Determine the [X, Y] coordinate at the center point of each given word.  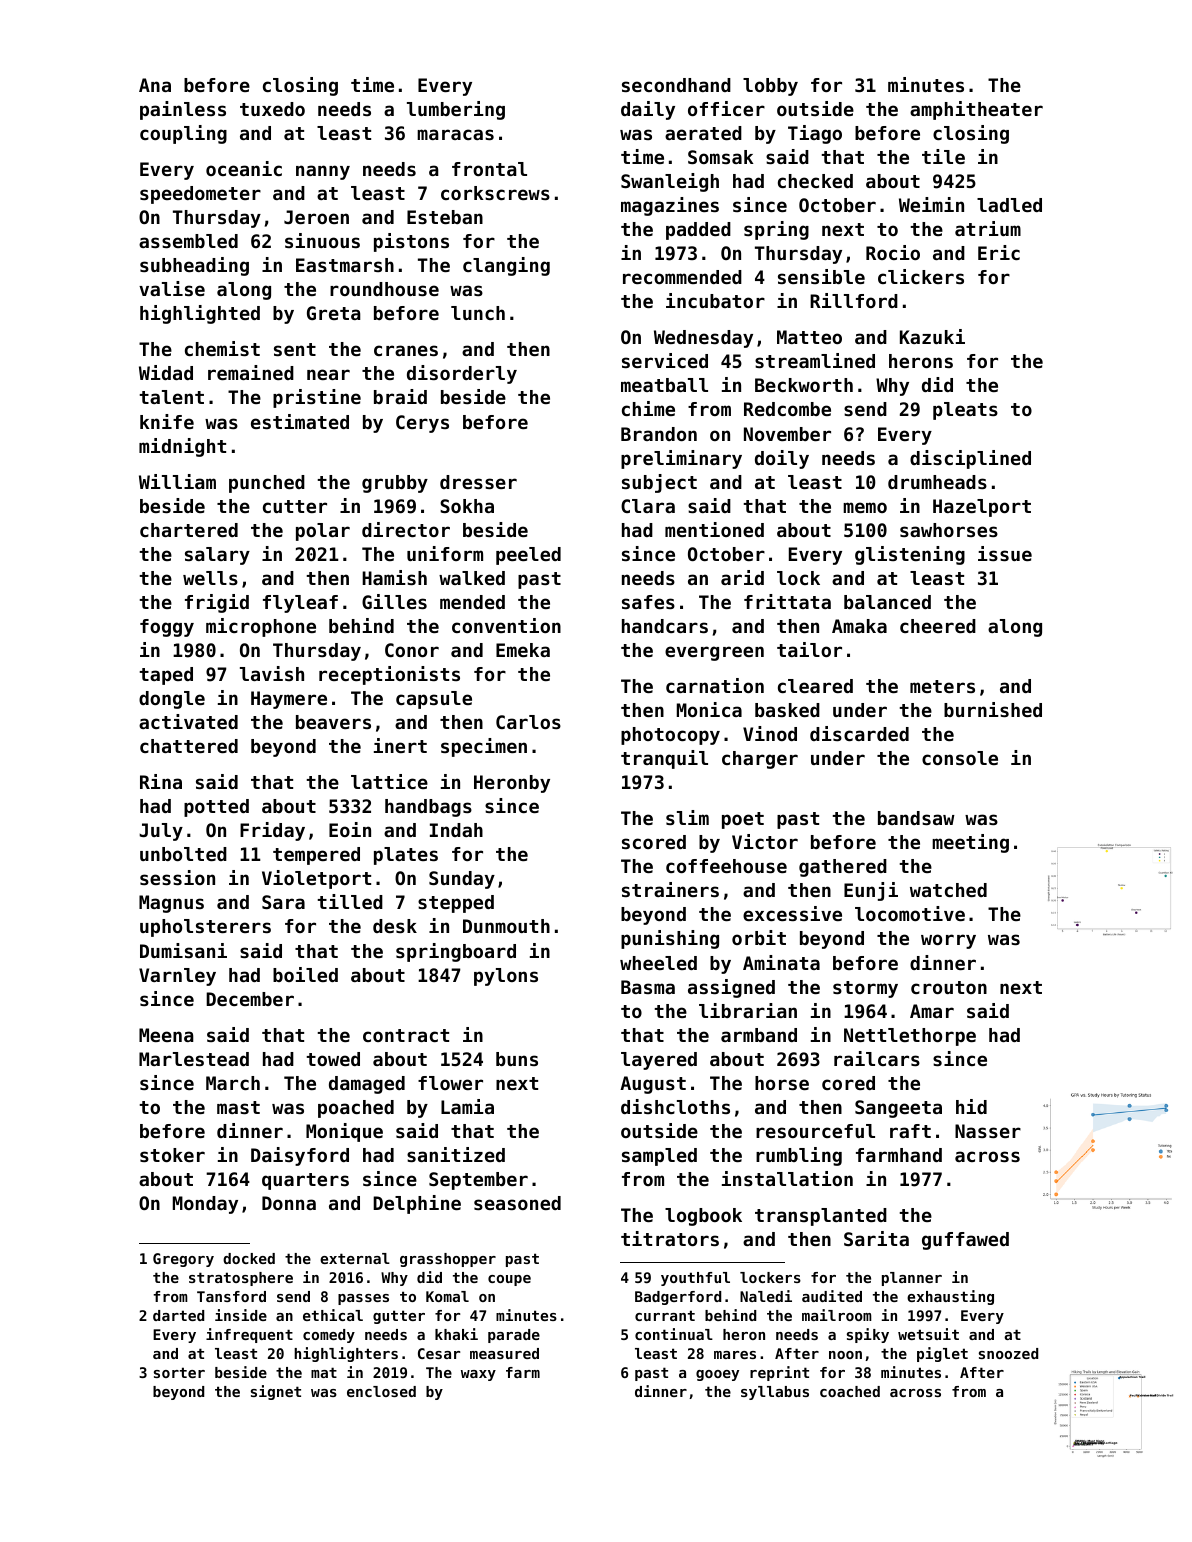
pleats [965, 411]
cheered [938, 626]
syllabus [775, 1393]
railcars [877, 1058]
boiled [305, 974]
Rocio [893, 252]
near [328, 374]
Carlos [528, 722]
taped [166, 676]
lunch [478, 313]
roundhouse [384, 289]
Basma [648, 987]
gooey [717, 1375]
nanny [323, 172]
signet [276, 1392]
